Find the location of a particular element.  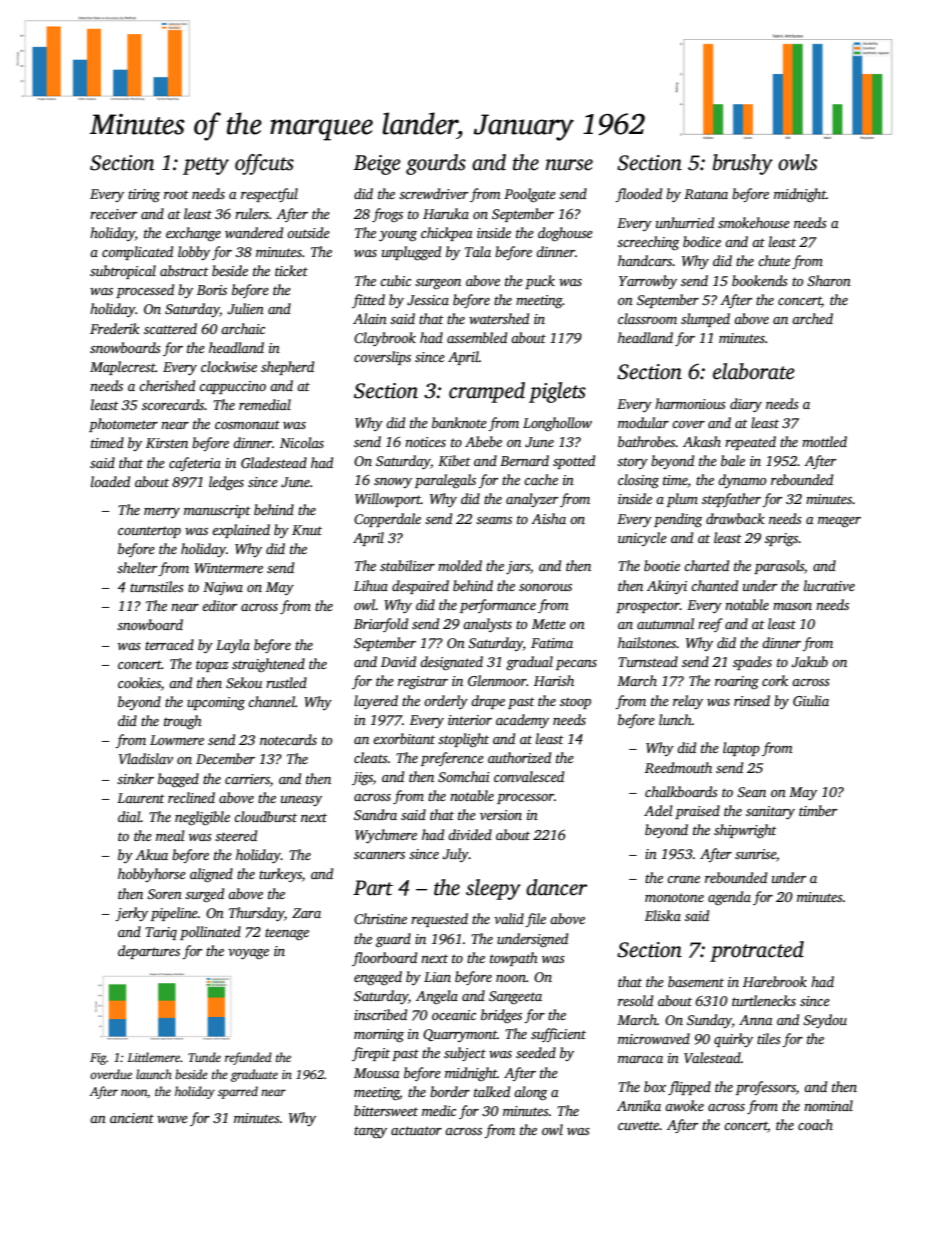

sparred is located at coordinates (238, 1092).
